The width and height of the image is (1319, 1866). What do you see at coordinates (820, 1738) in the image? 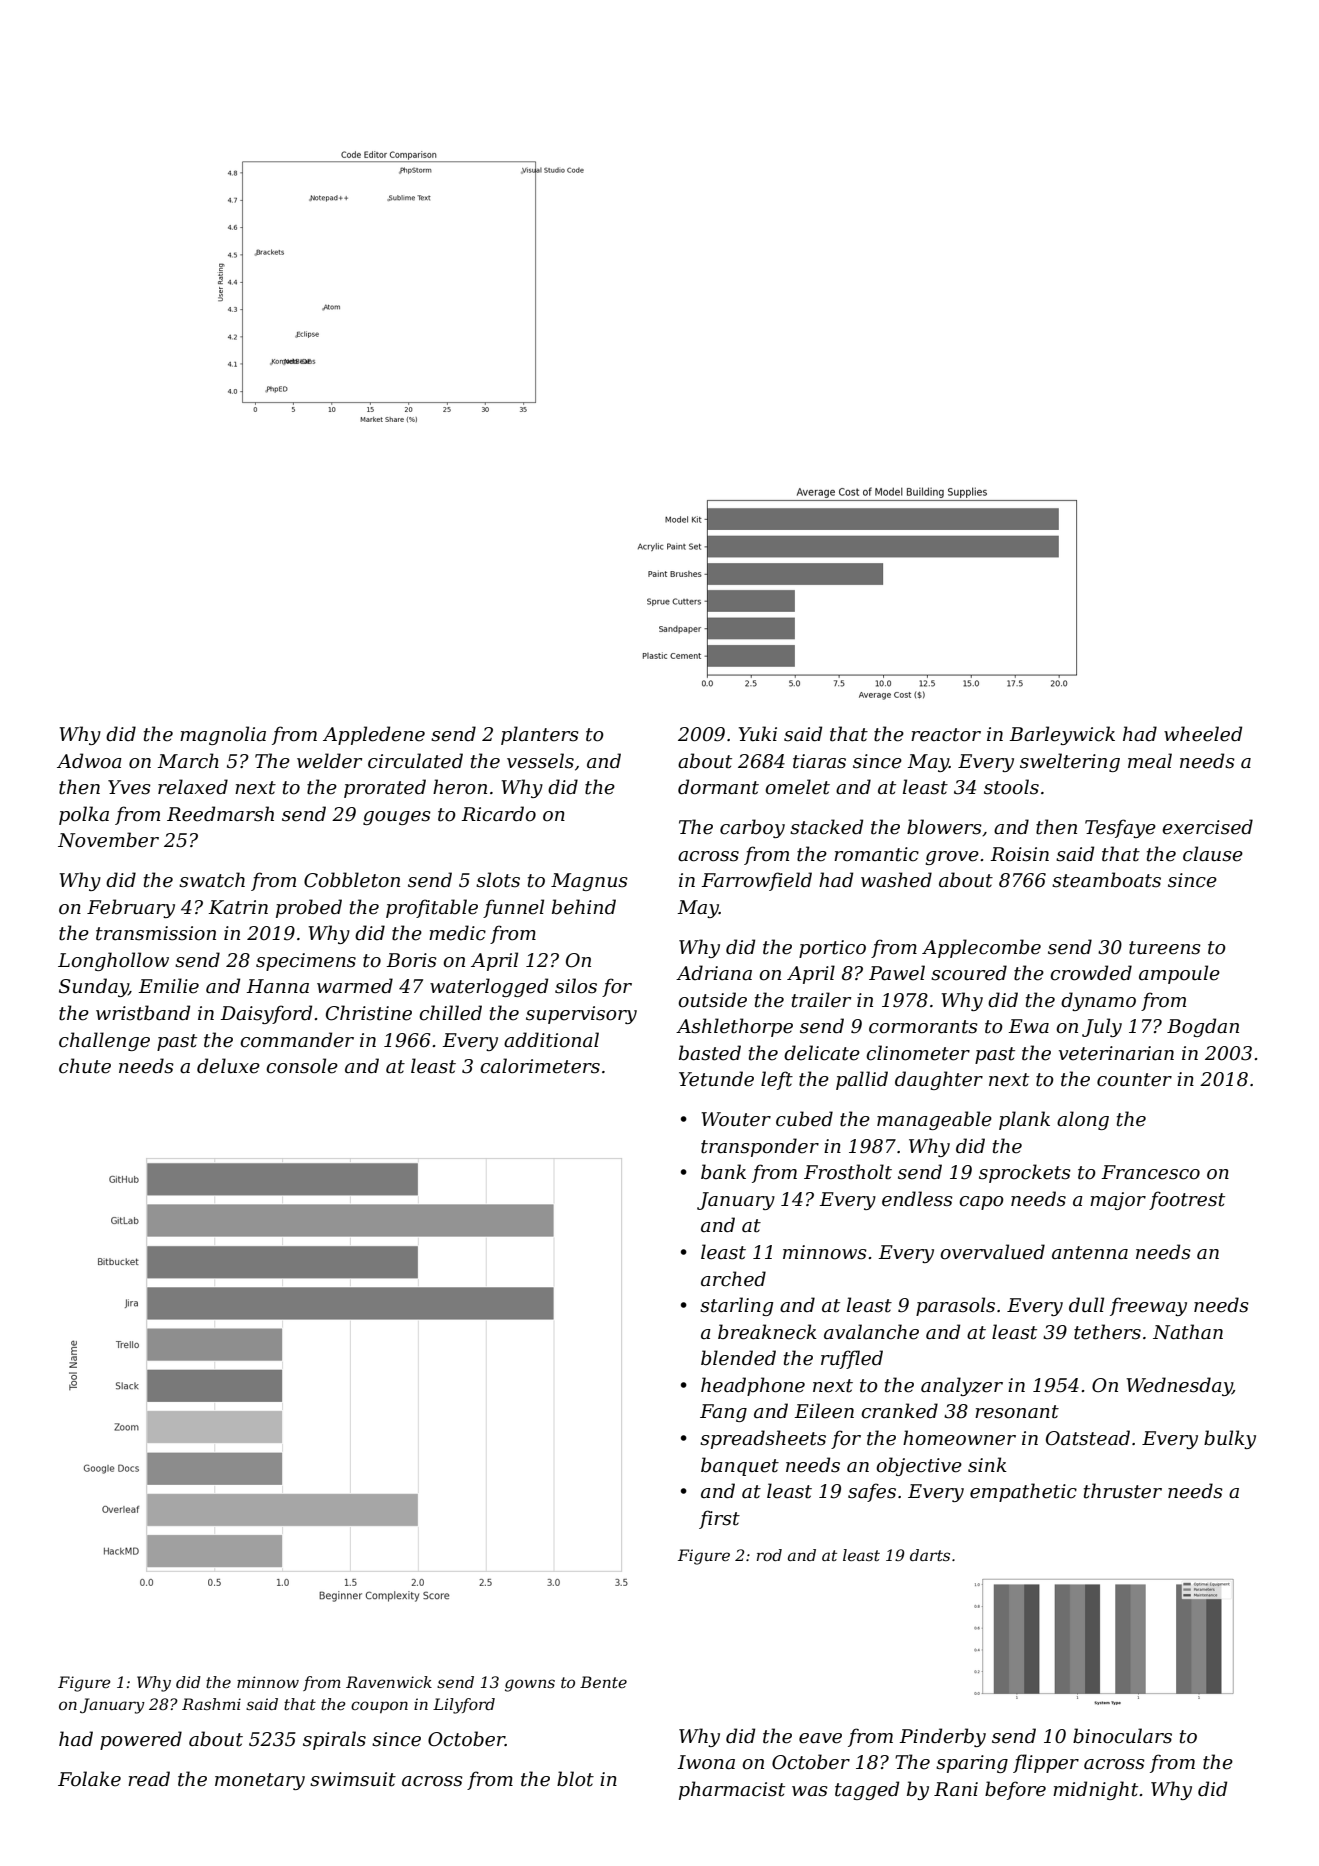
I see `eave` at bounding box center [820, 1738].
